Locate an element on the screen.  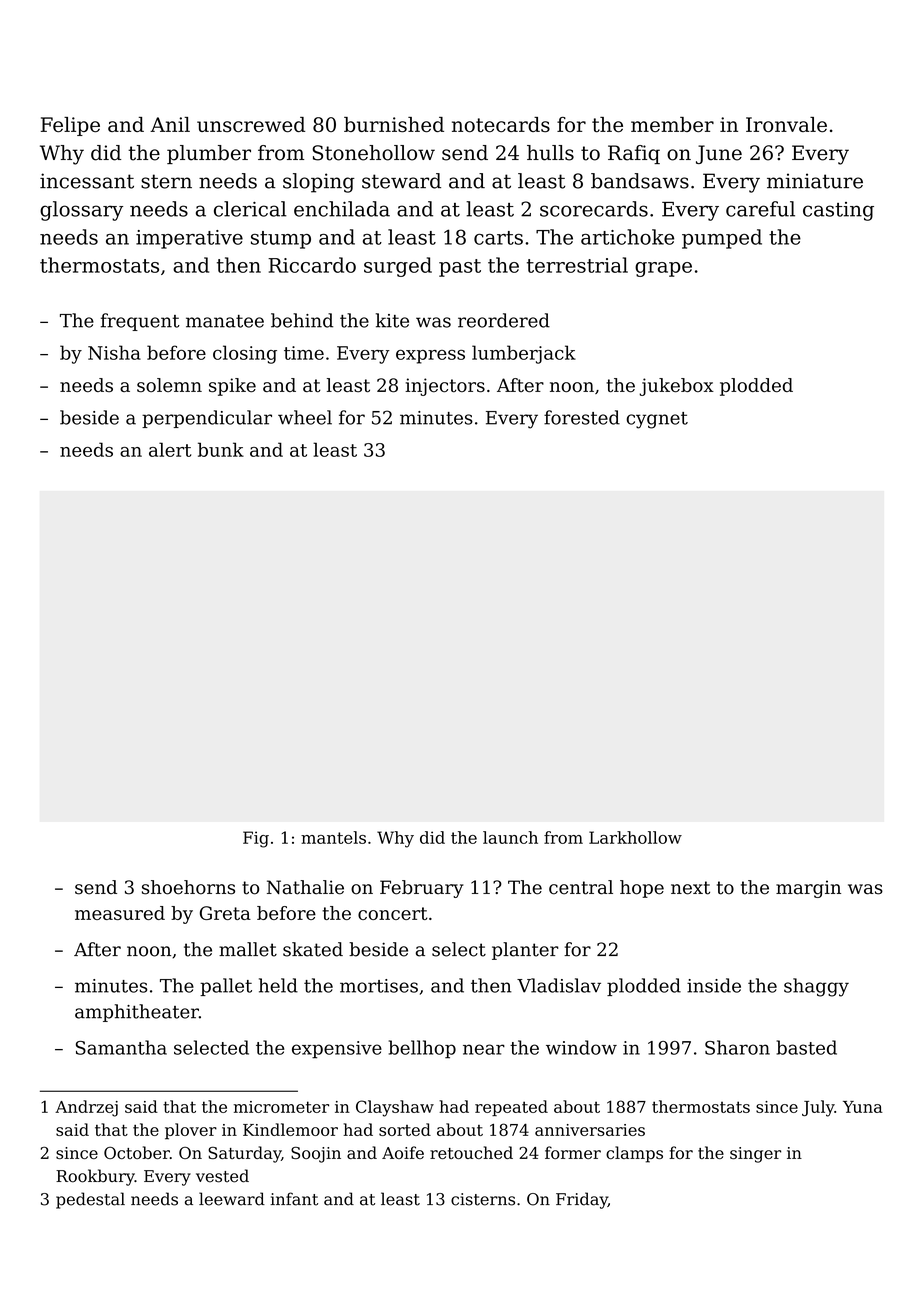
cygnet is located at coordinates (657, 420).
